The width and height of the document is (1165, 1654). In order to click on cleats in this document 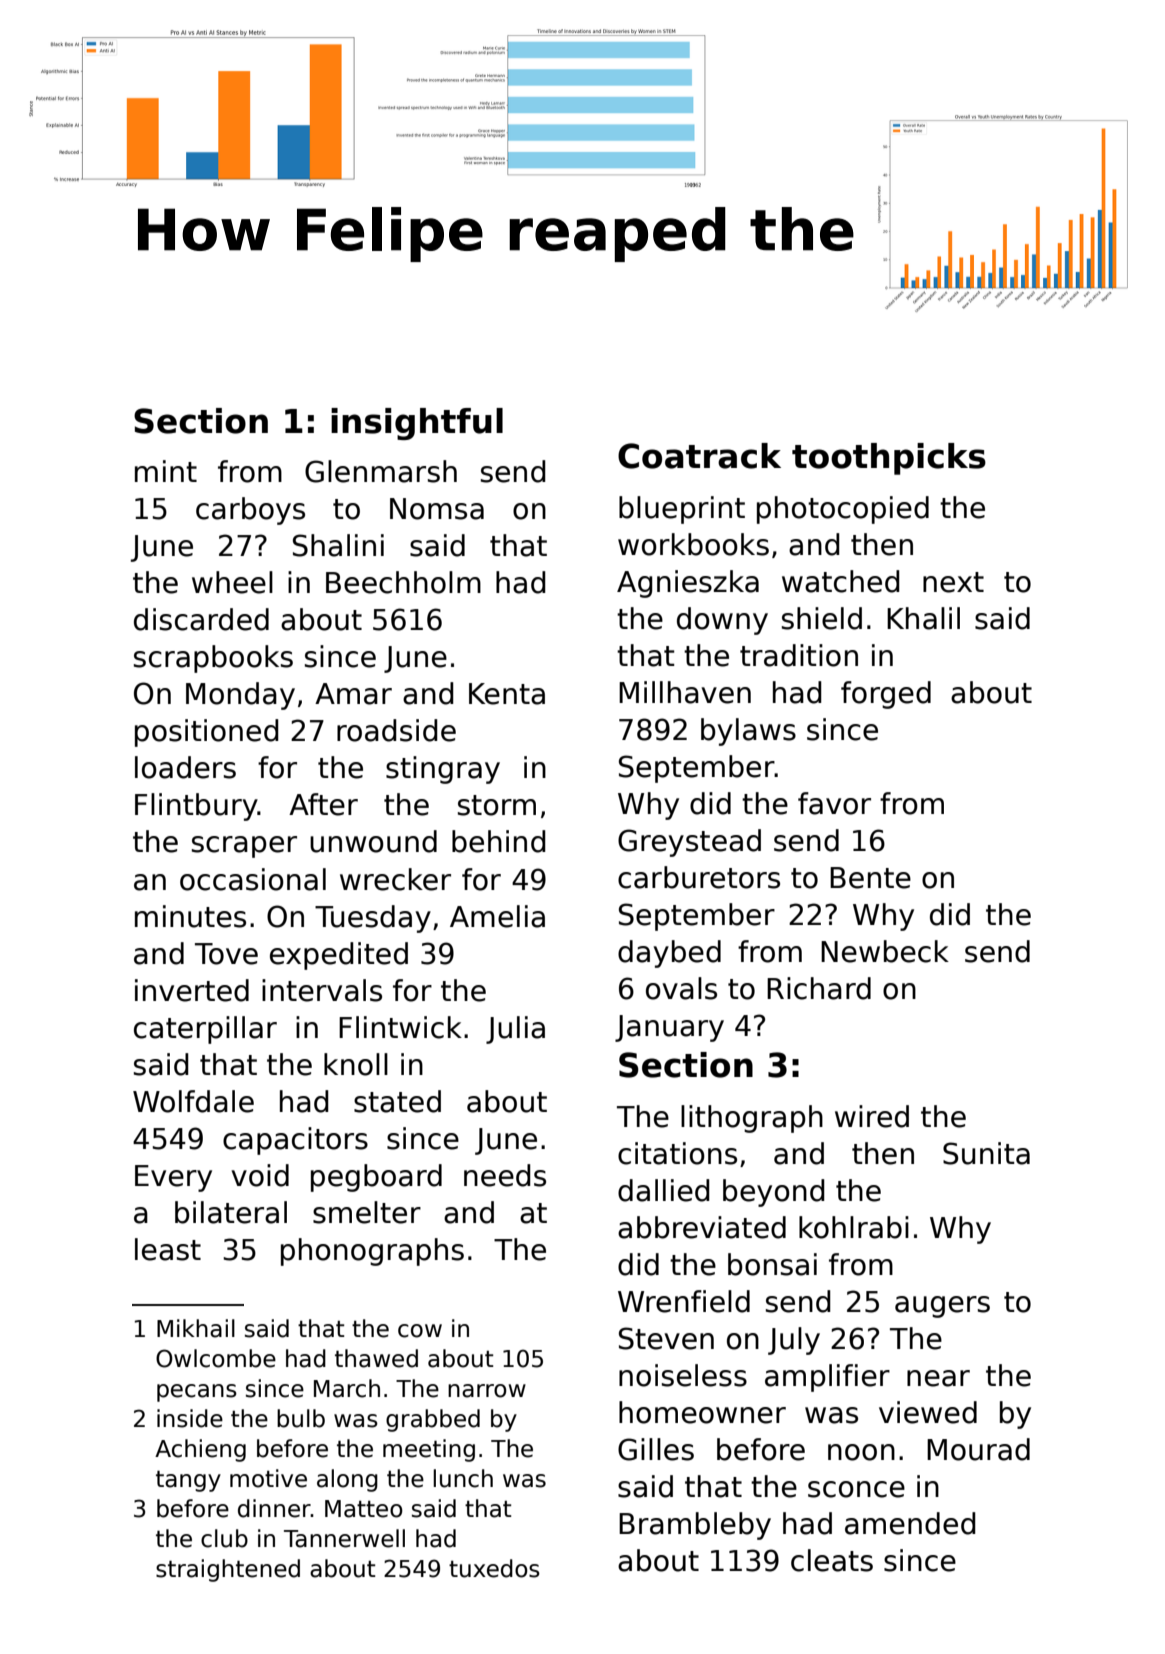, I will do `click(832, 1560)`.
